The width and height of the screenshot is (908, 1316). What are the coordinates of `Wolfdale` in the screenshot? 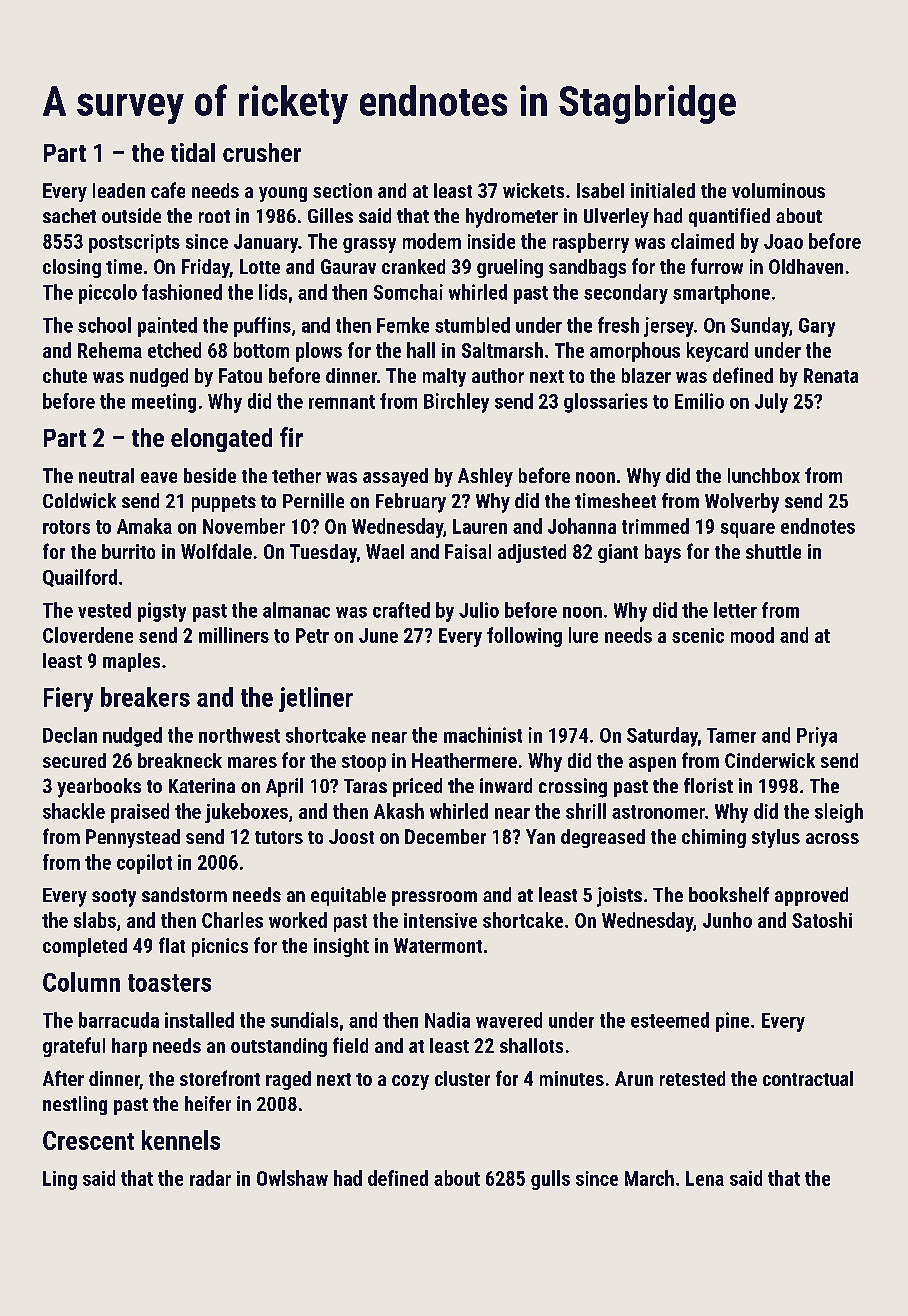 It's located at (216, 551).
